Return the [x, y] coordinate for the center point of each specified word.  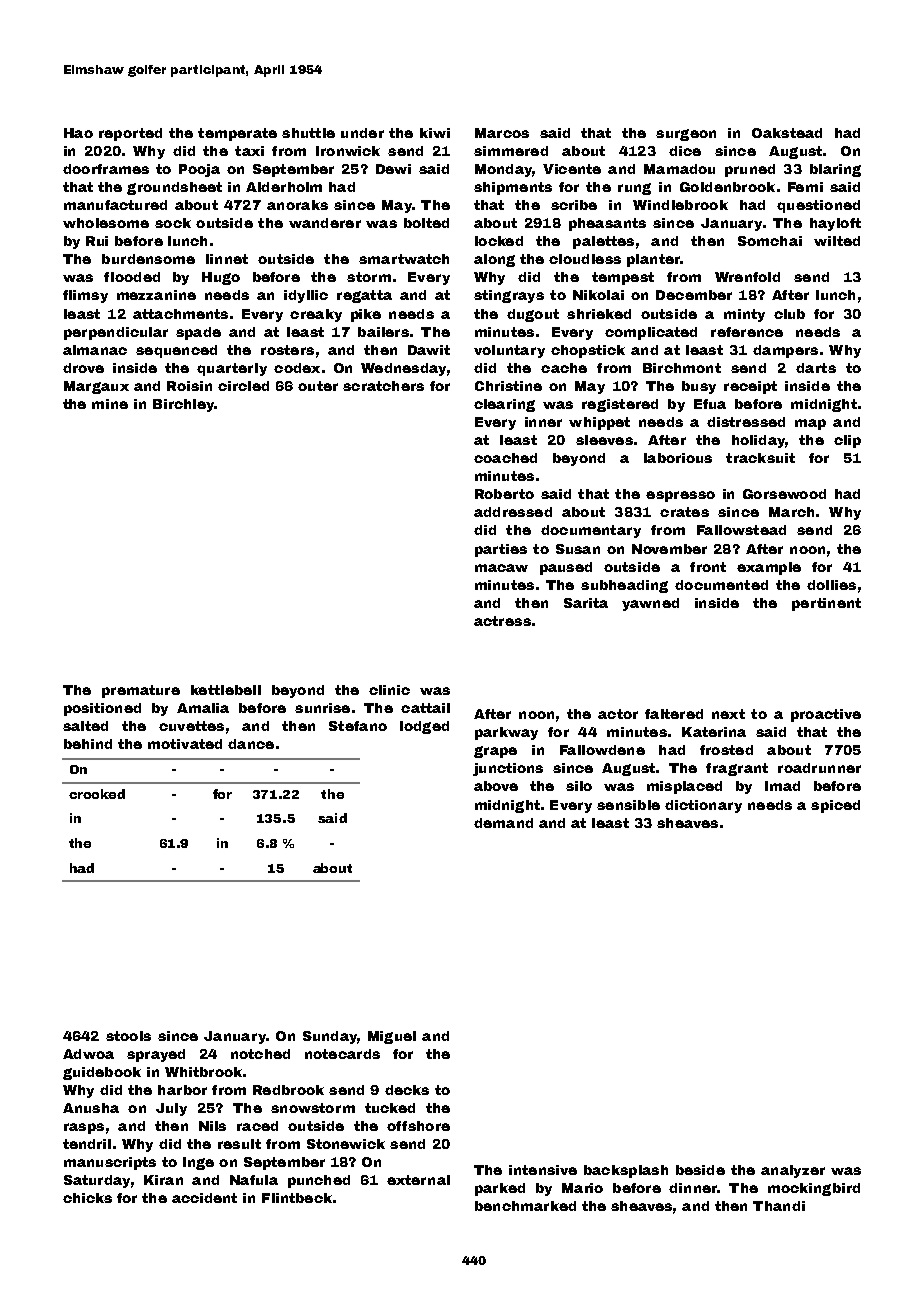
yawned [650, 604]
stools [128, 1036]
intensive [543, 1170]
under [362, 133]
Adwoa [88, 1054]
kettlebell [226, 690]
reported [130, 134]
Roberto [504, 494]
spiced [835, 806]
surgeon [686, 135]
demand [503, 823]
